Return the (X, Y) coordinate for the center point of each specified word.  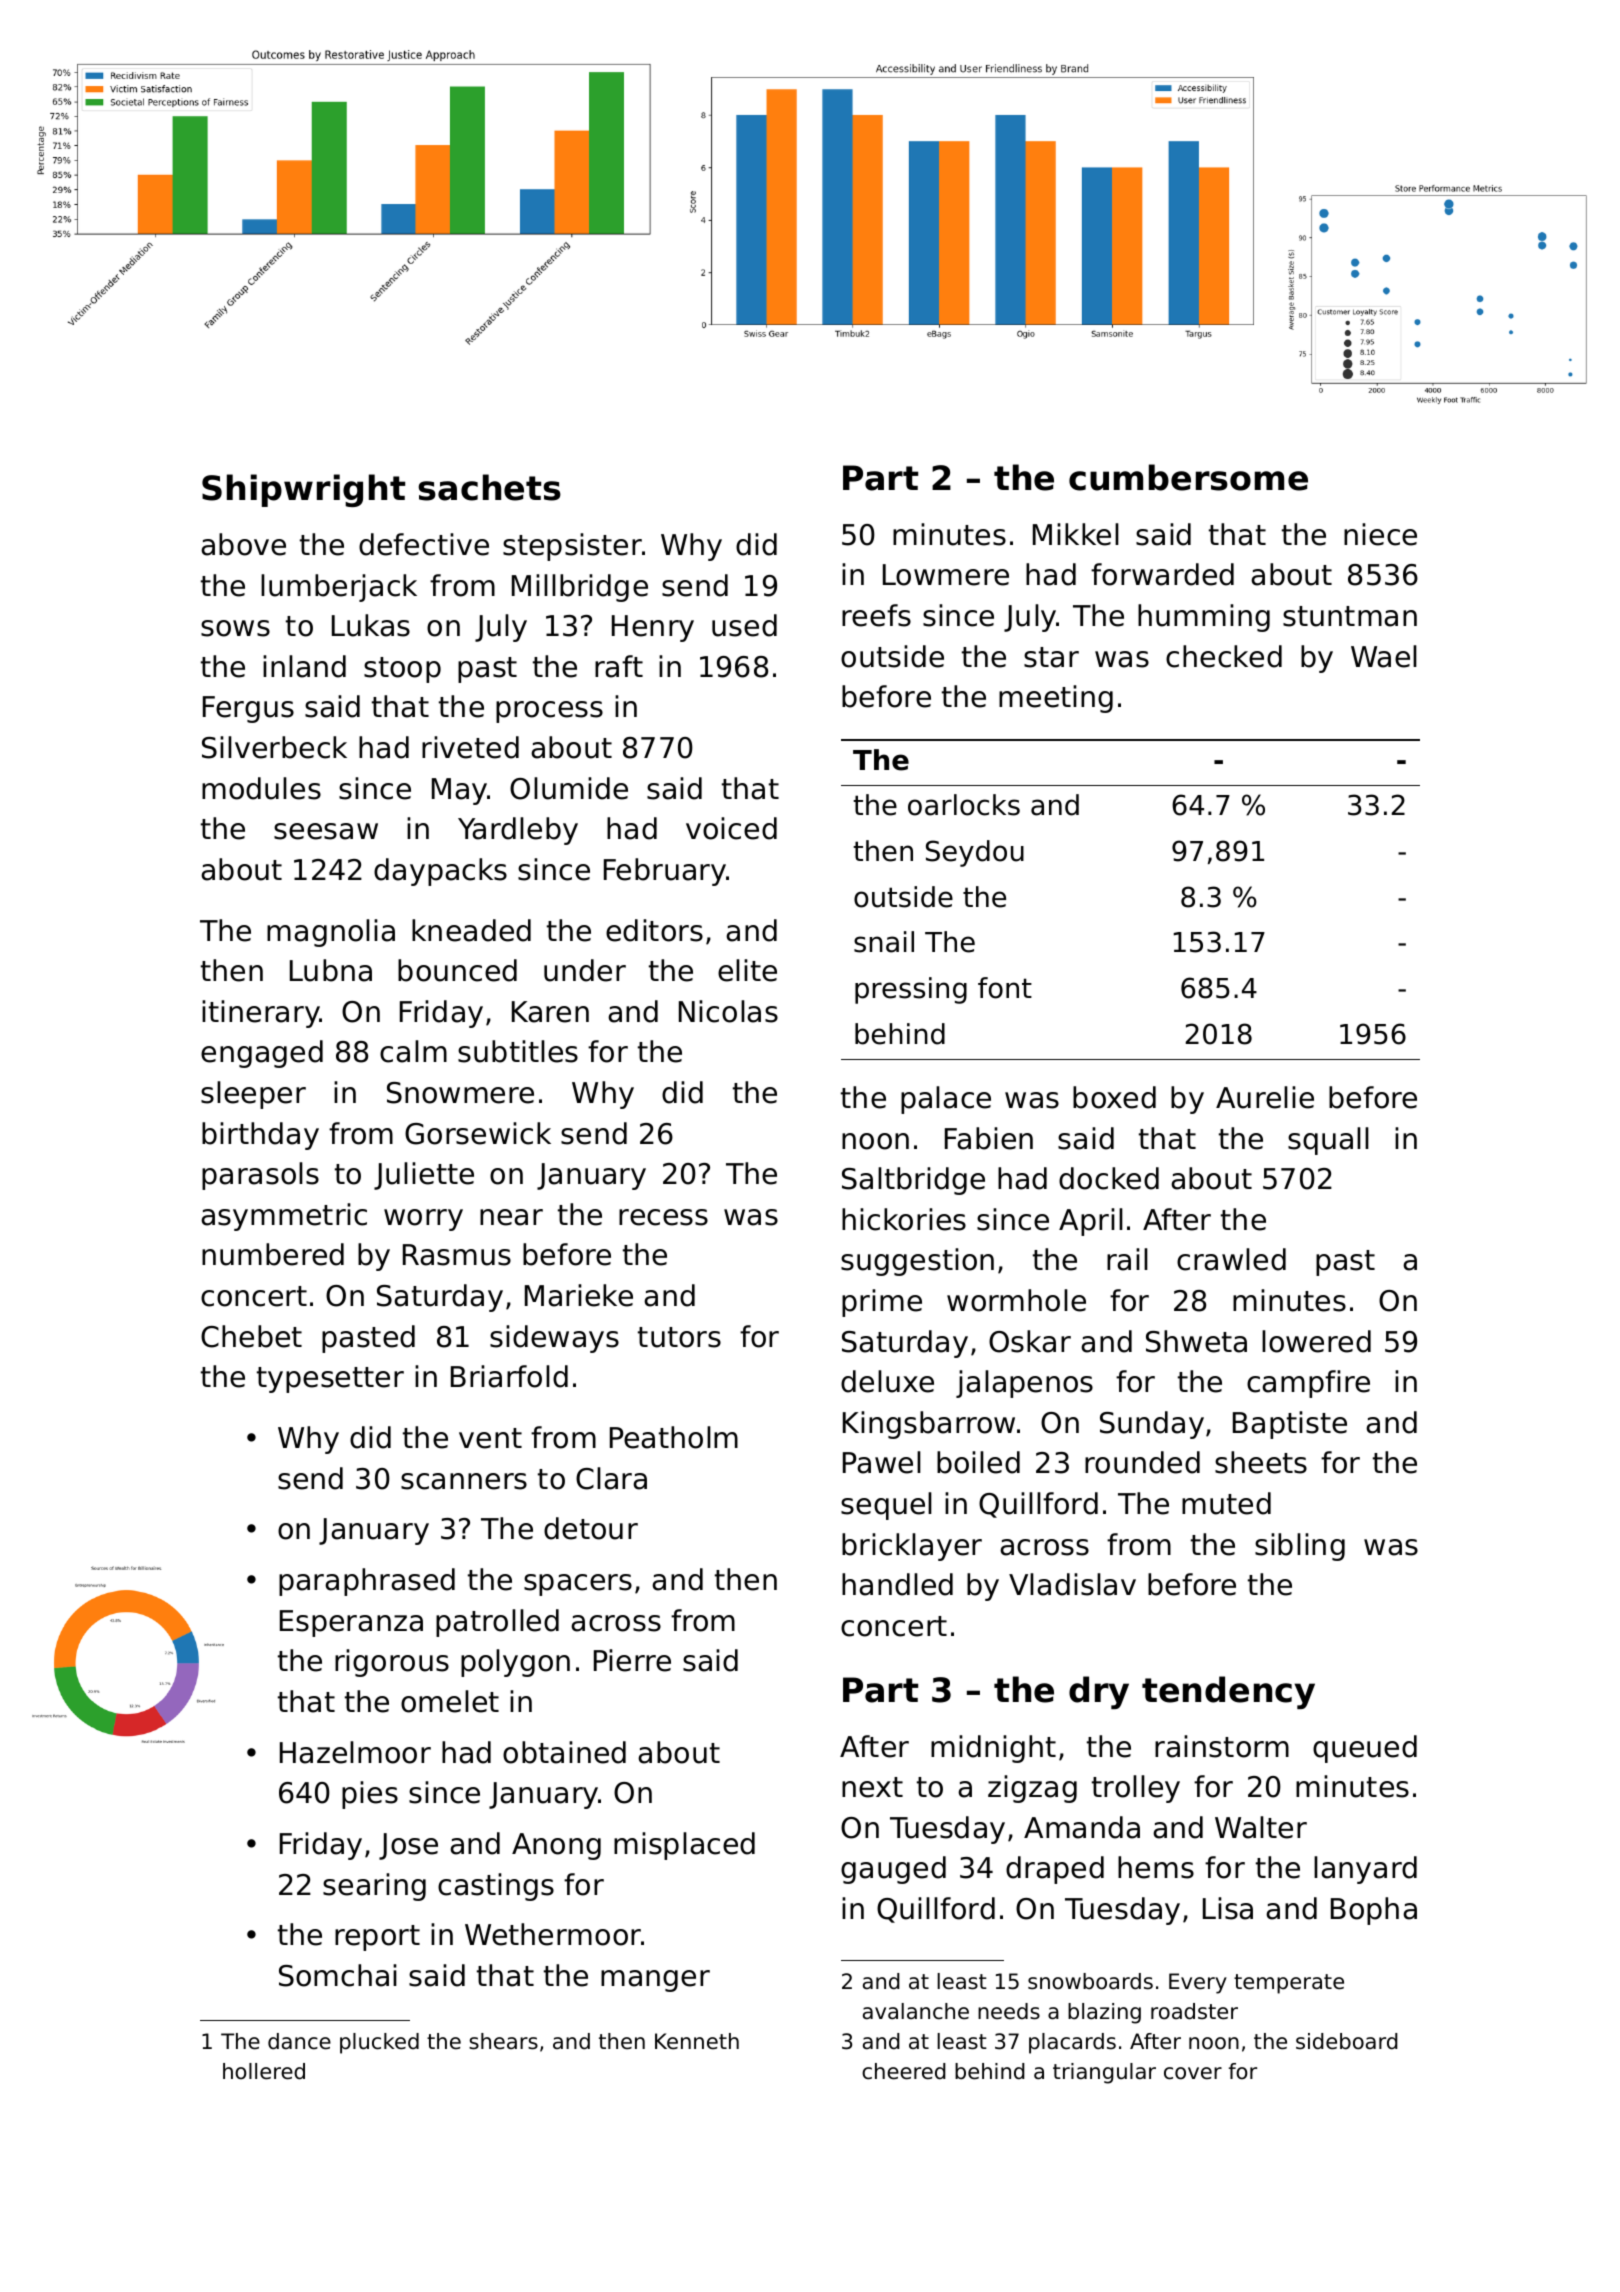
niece (1380, 534)
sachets (490, 487)
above (243, 544)
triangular (1104, 2073)
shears (503, 2041)
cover (1193, 2073)
